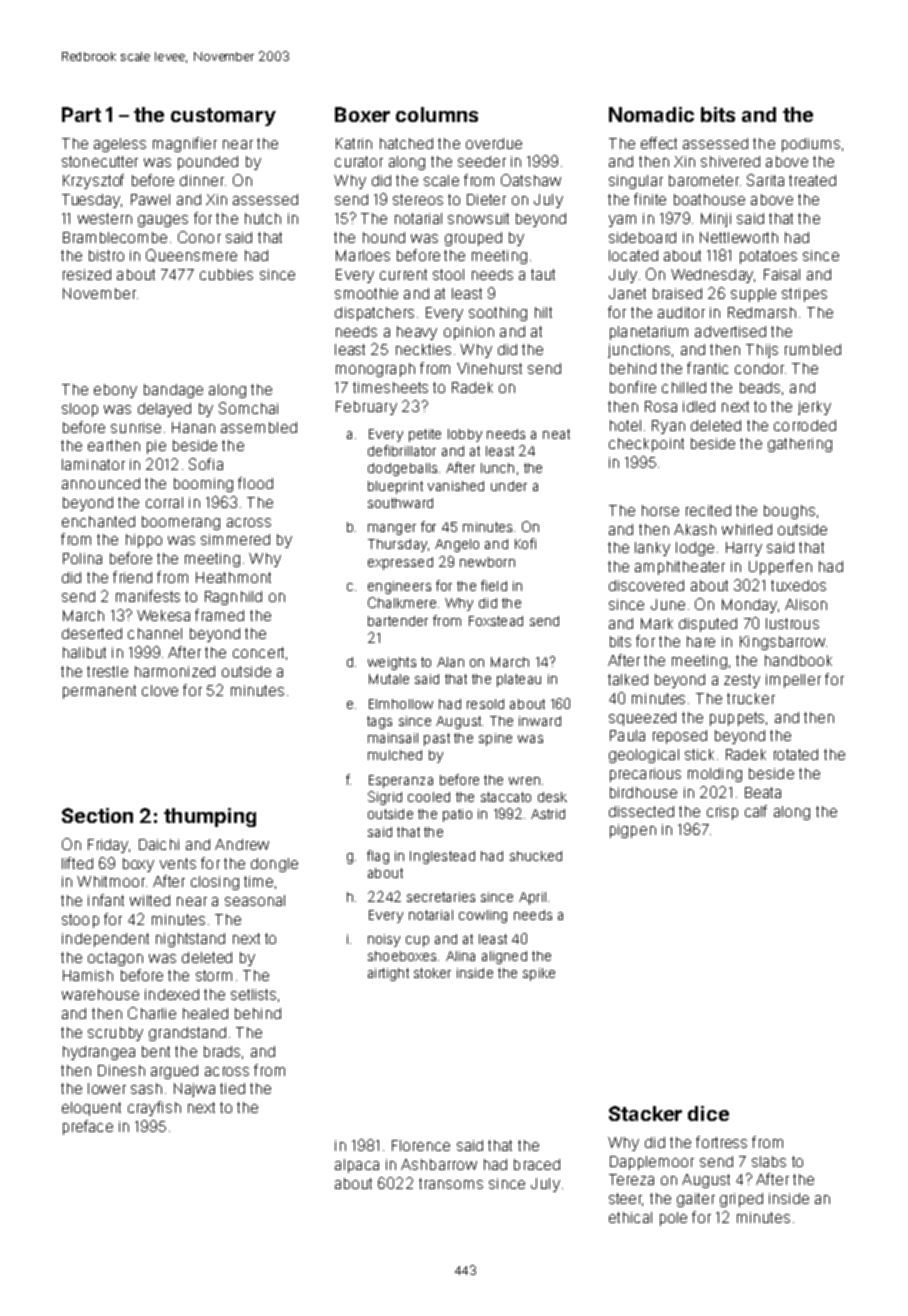  What do you see at coordinates (796, 754) in the screenshot?
I see `rotated` at bounding box center [796, 754].
